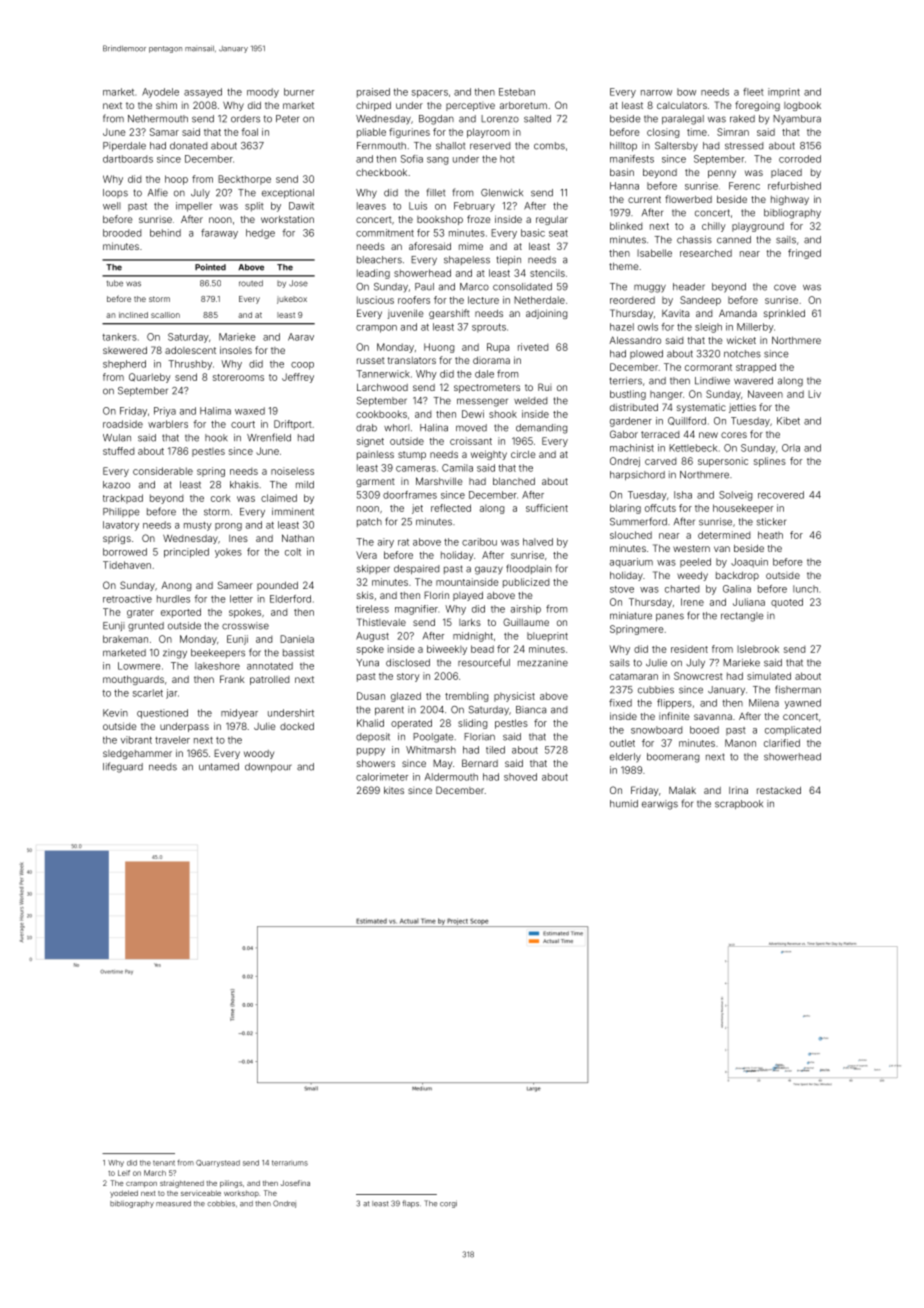 This screenshot has width=924, height=1308. I want to click on cobbles, so click(221, 1204).
